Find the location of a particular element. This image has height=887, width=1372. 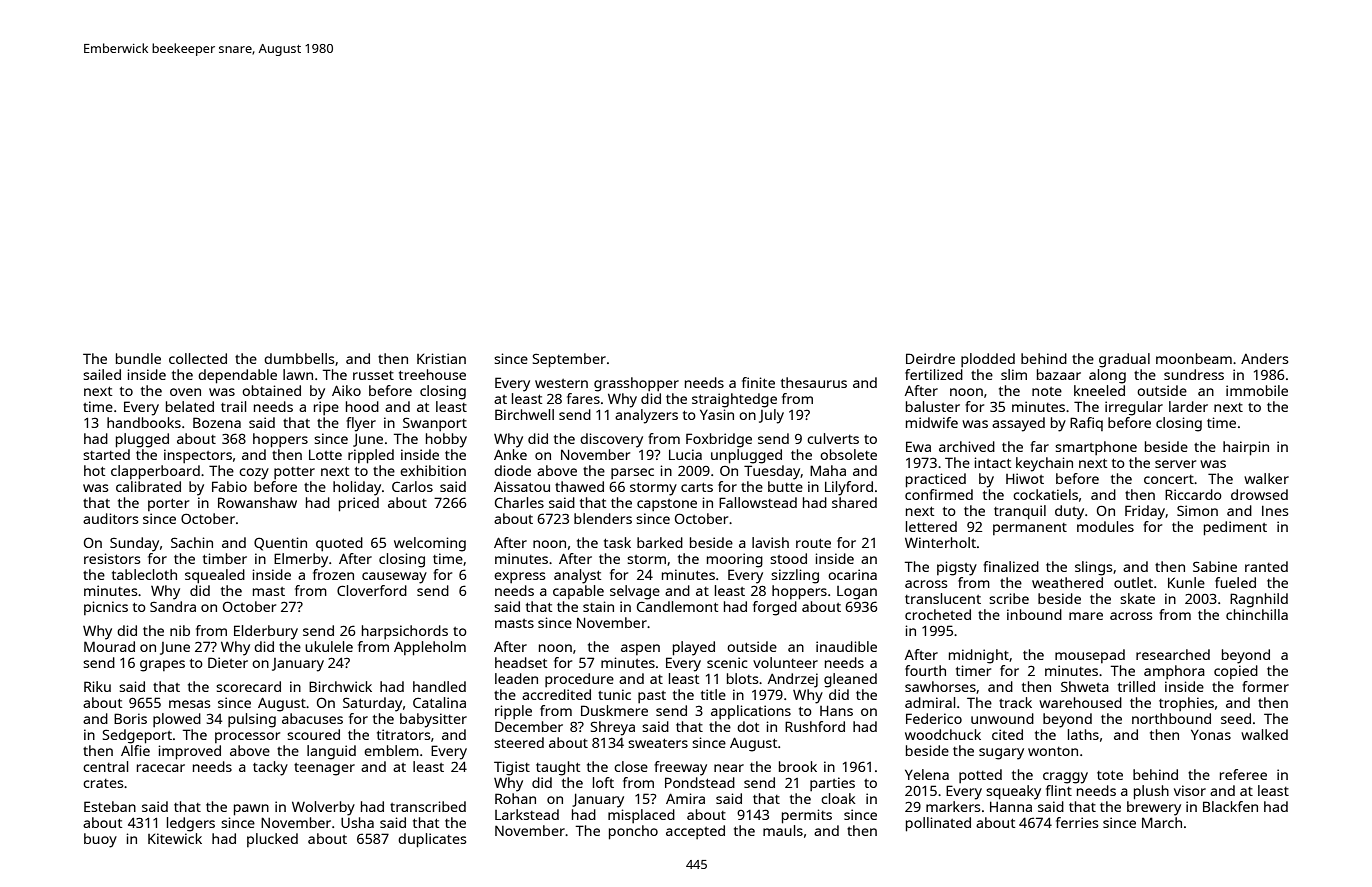

selvage is located at coordinates (635, 592).
